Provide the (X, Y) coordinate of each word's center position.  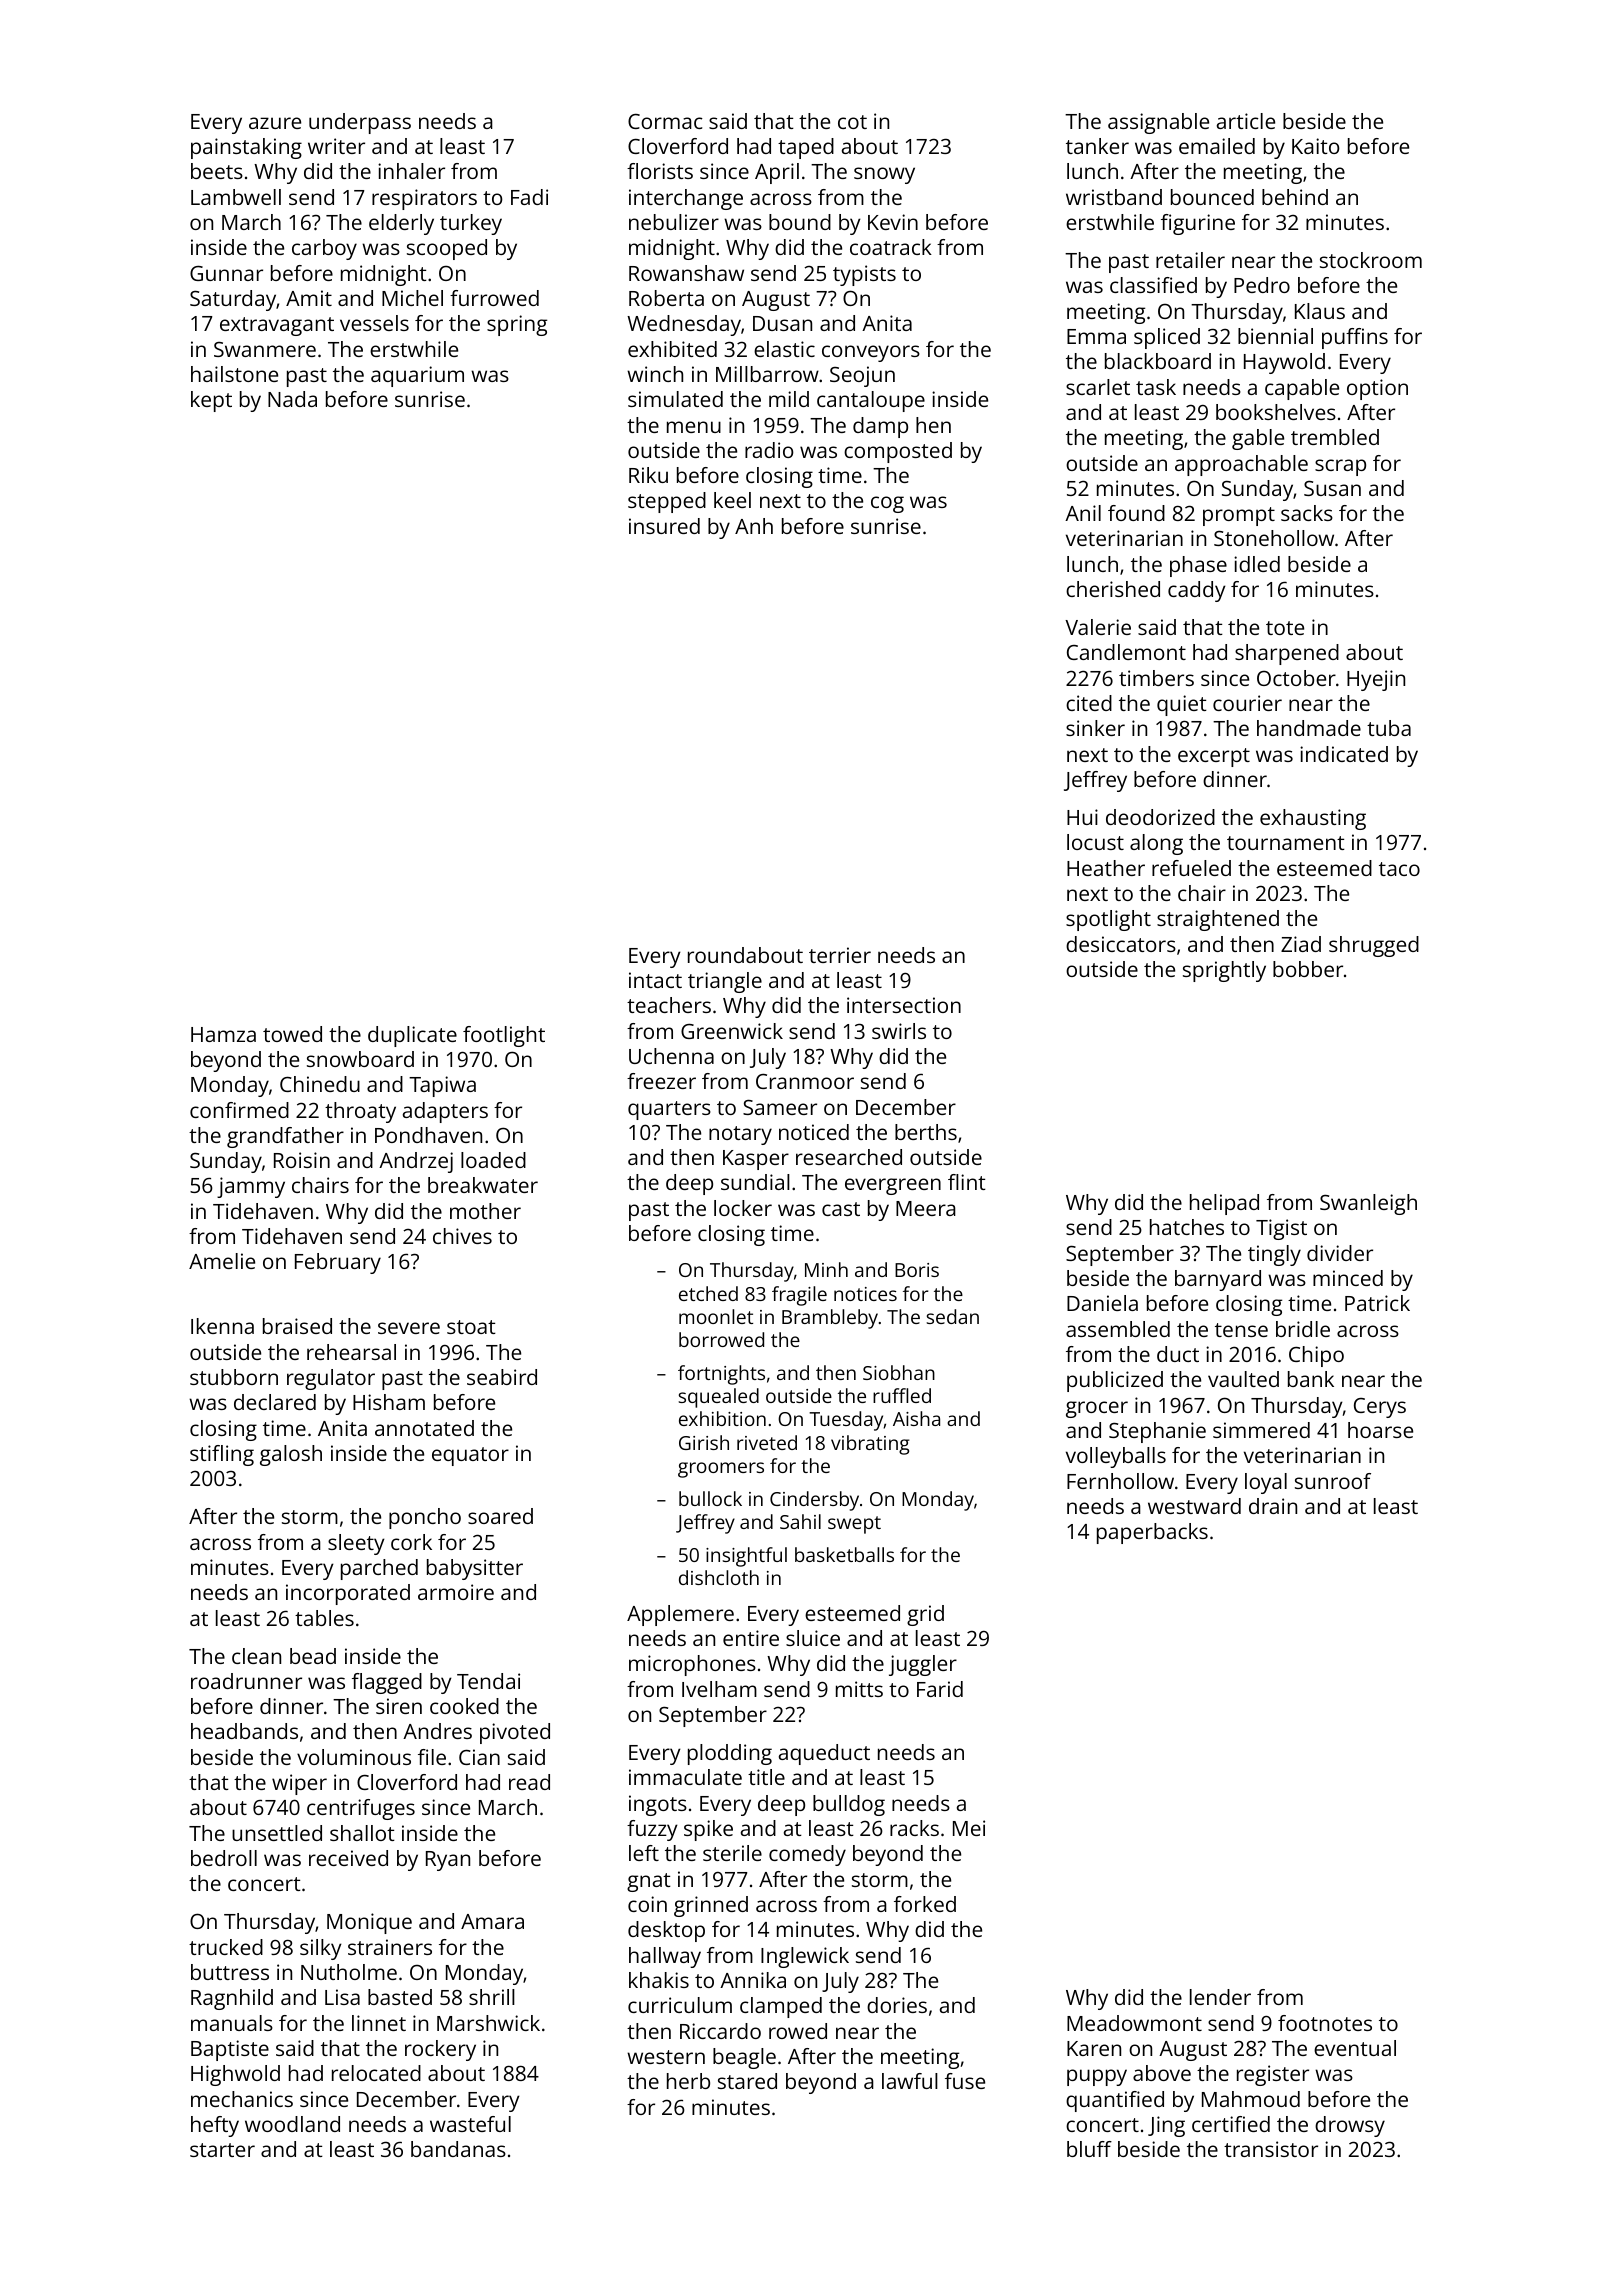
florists (660, 171)
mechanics (242, 2099)
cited (1089, 703)
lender (1220, 1997)
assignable (1158, 123)
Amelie (222, 1261)
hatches (1187, 1227)
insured (664, 526)
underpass (360, 123)
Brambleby (830, 1319)
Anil (1083, 513)
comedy (807, 1855)
